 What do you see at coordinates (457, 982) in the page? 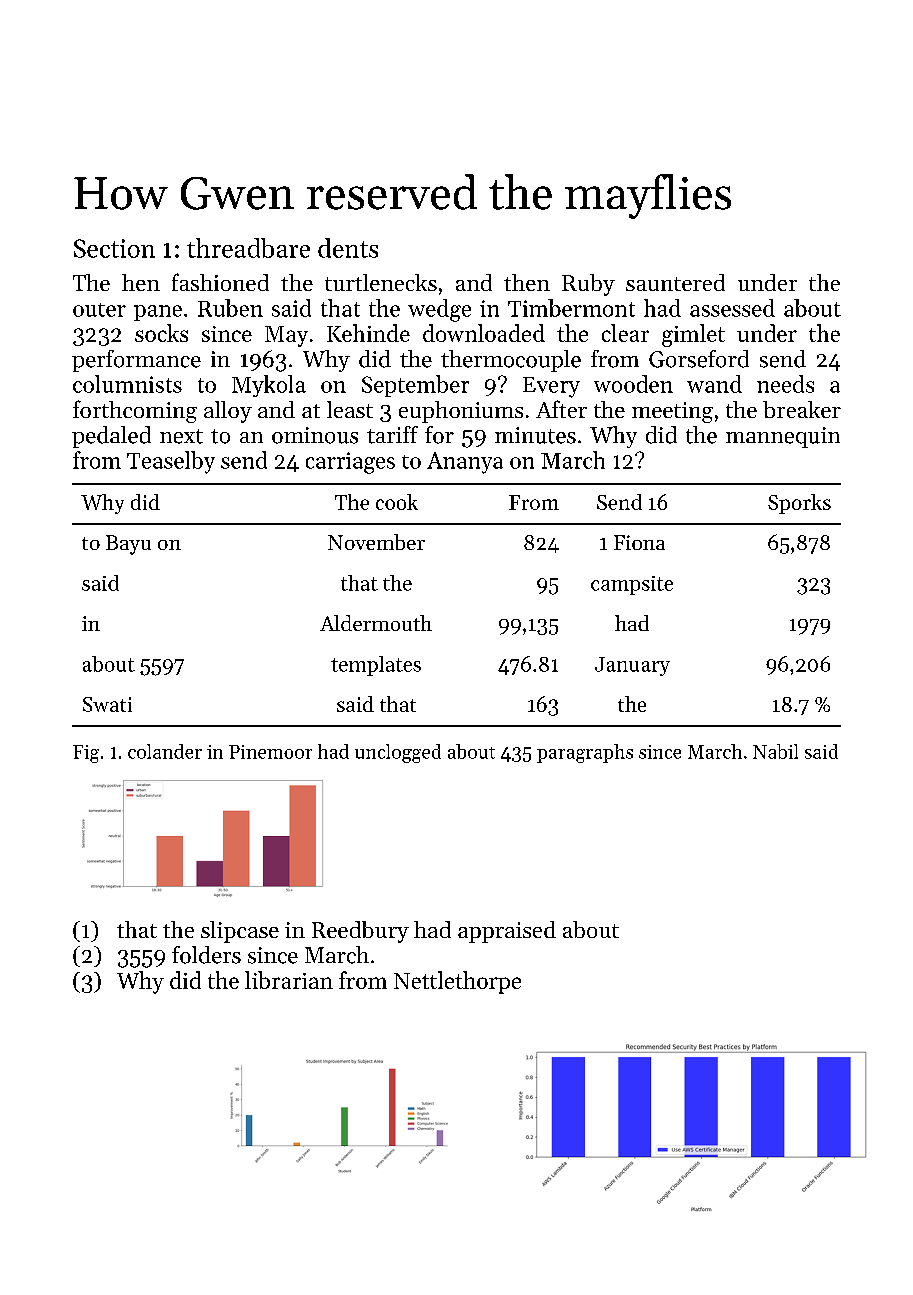
I see `Nettlethorpe` at bounding box center [457, 982].
